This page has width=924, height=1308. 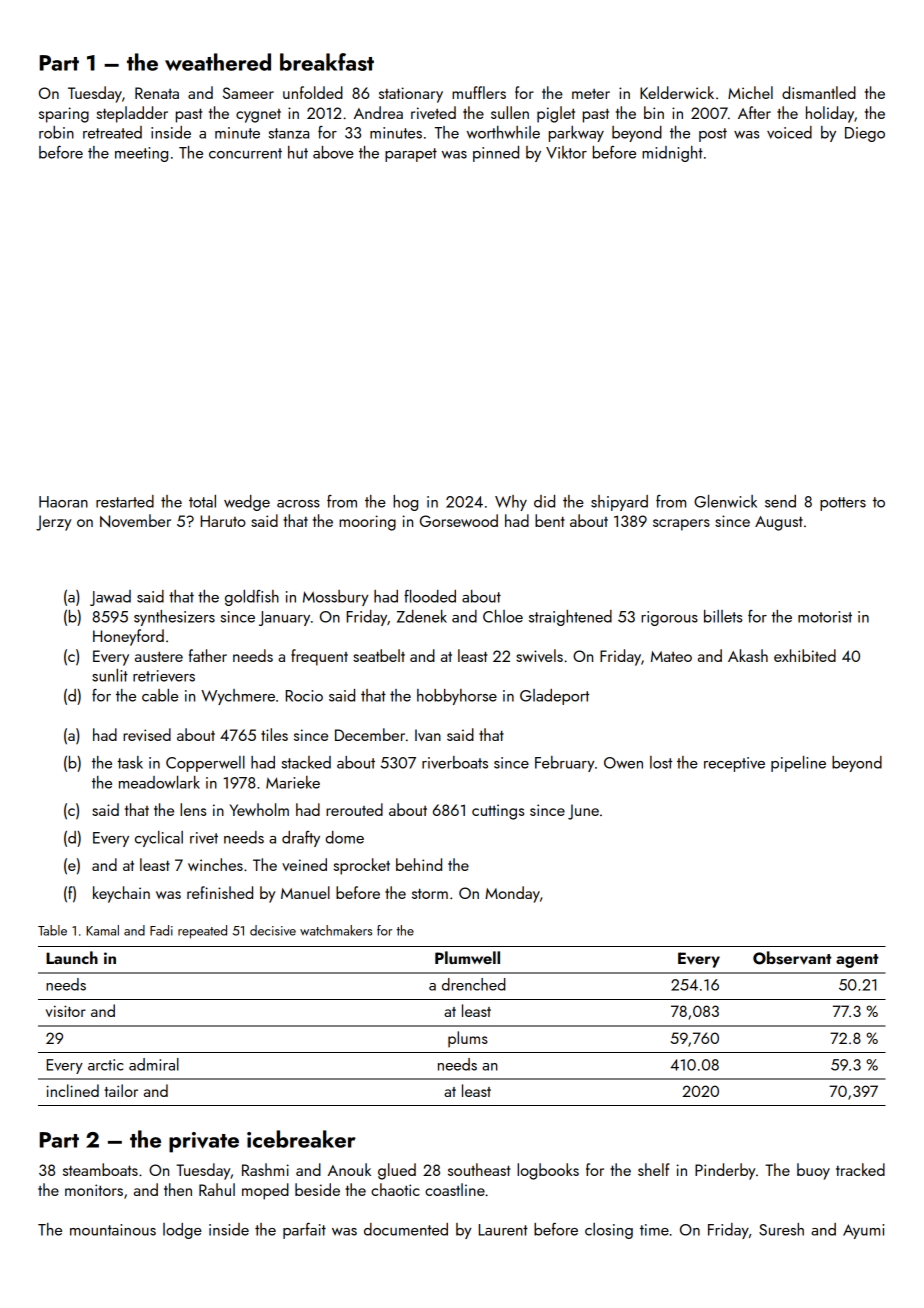 I want to click on agent, so click(x=857, y=961).
